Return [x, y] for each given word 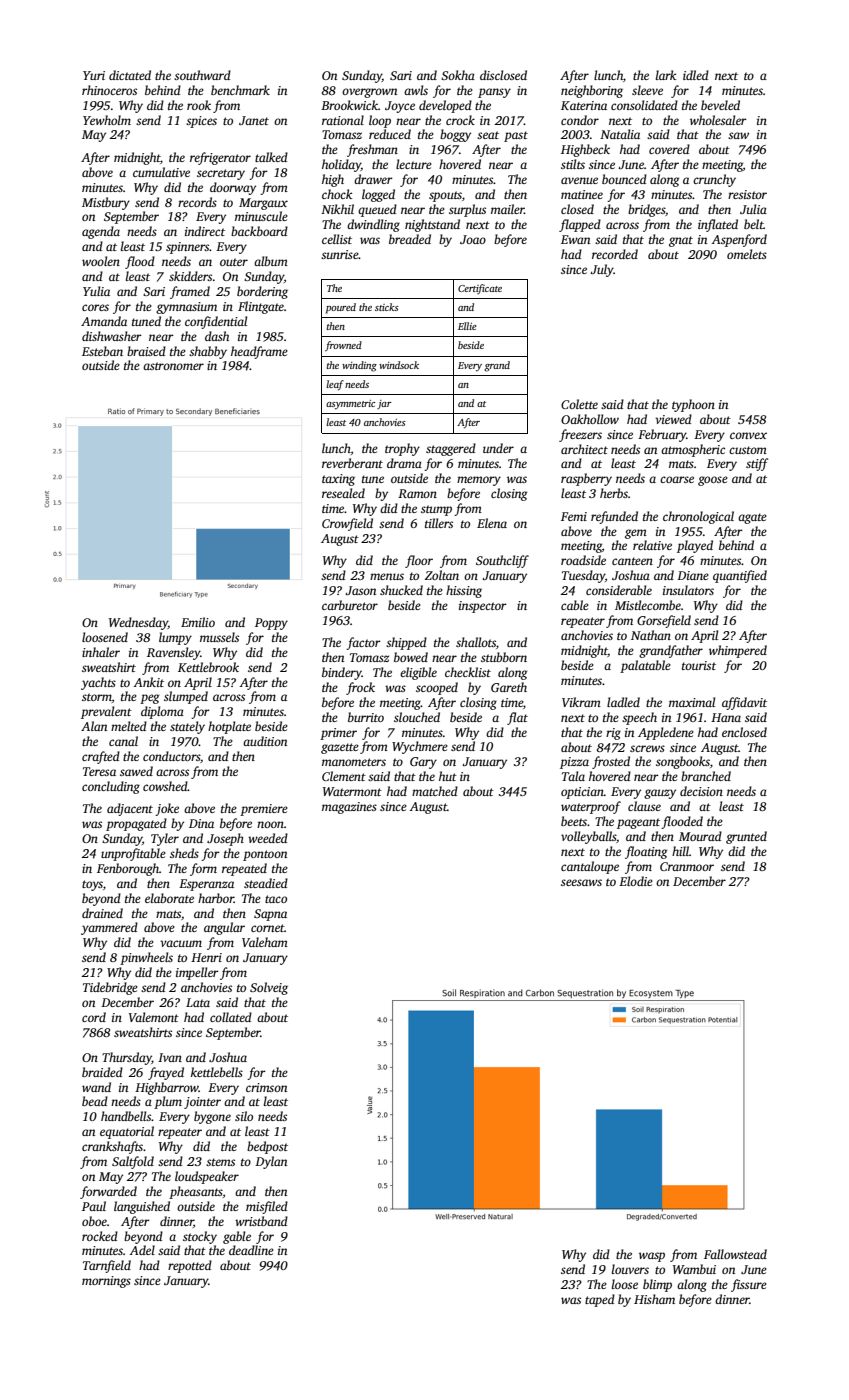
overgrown [369, 93]
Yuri [94, 75]
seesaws [581, 882]
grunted [746, 837]
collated [231, 1017]
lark [666, 75]
